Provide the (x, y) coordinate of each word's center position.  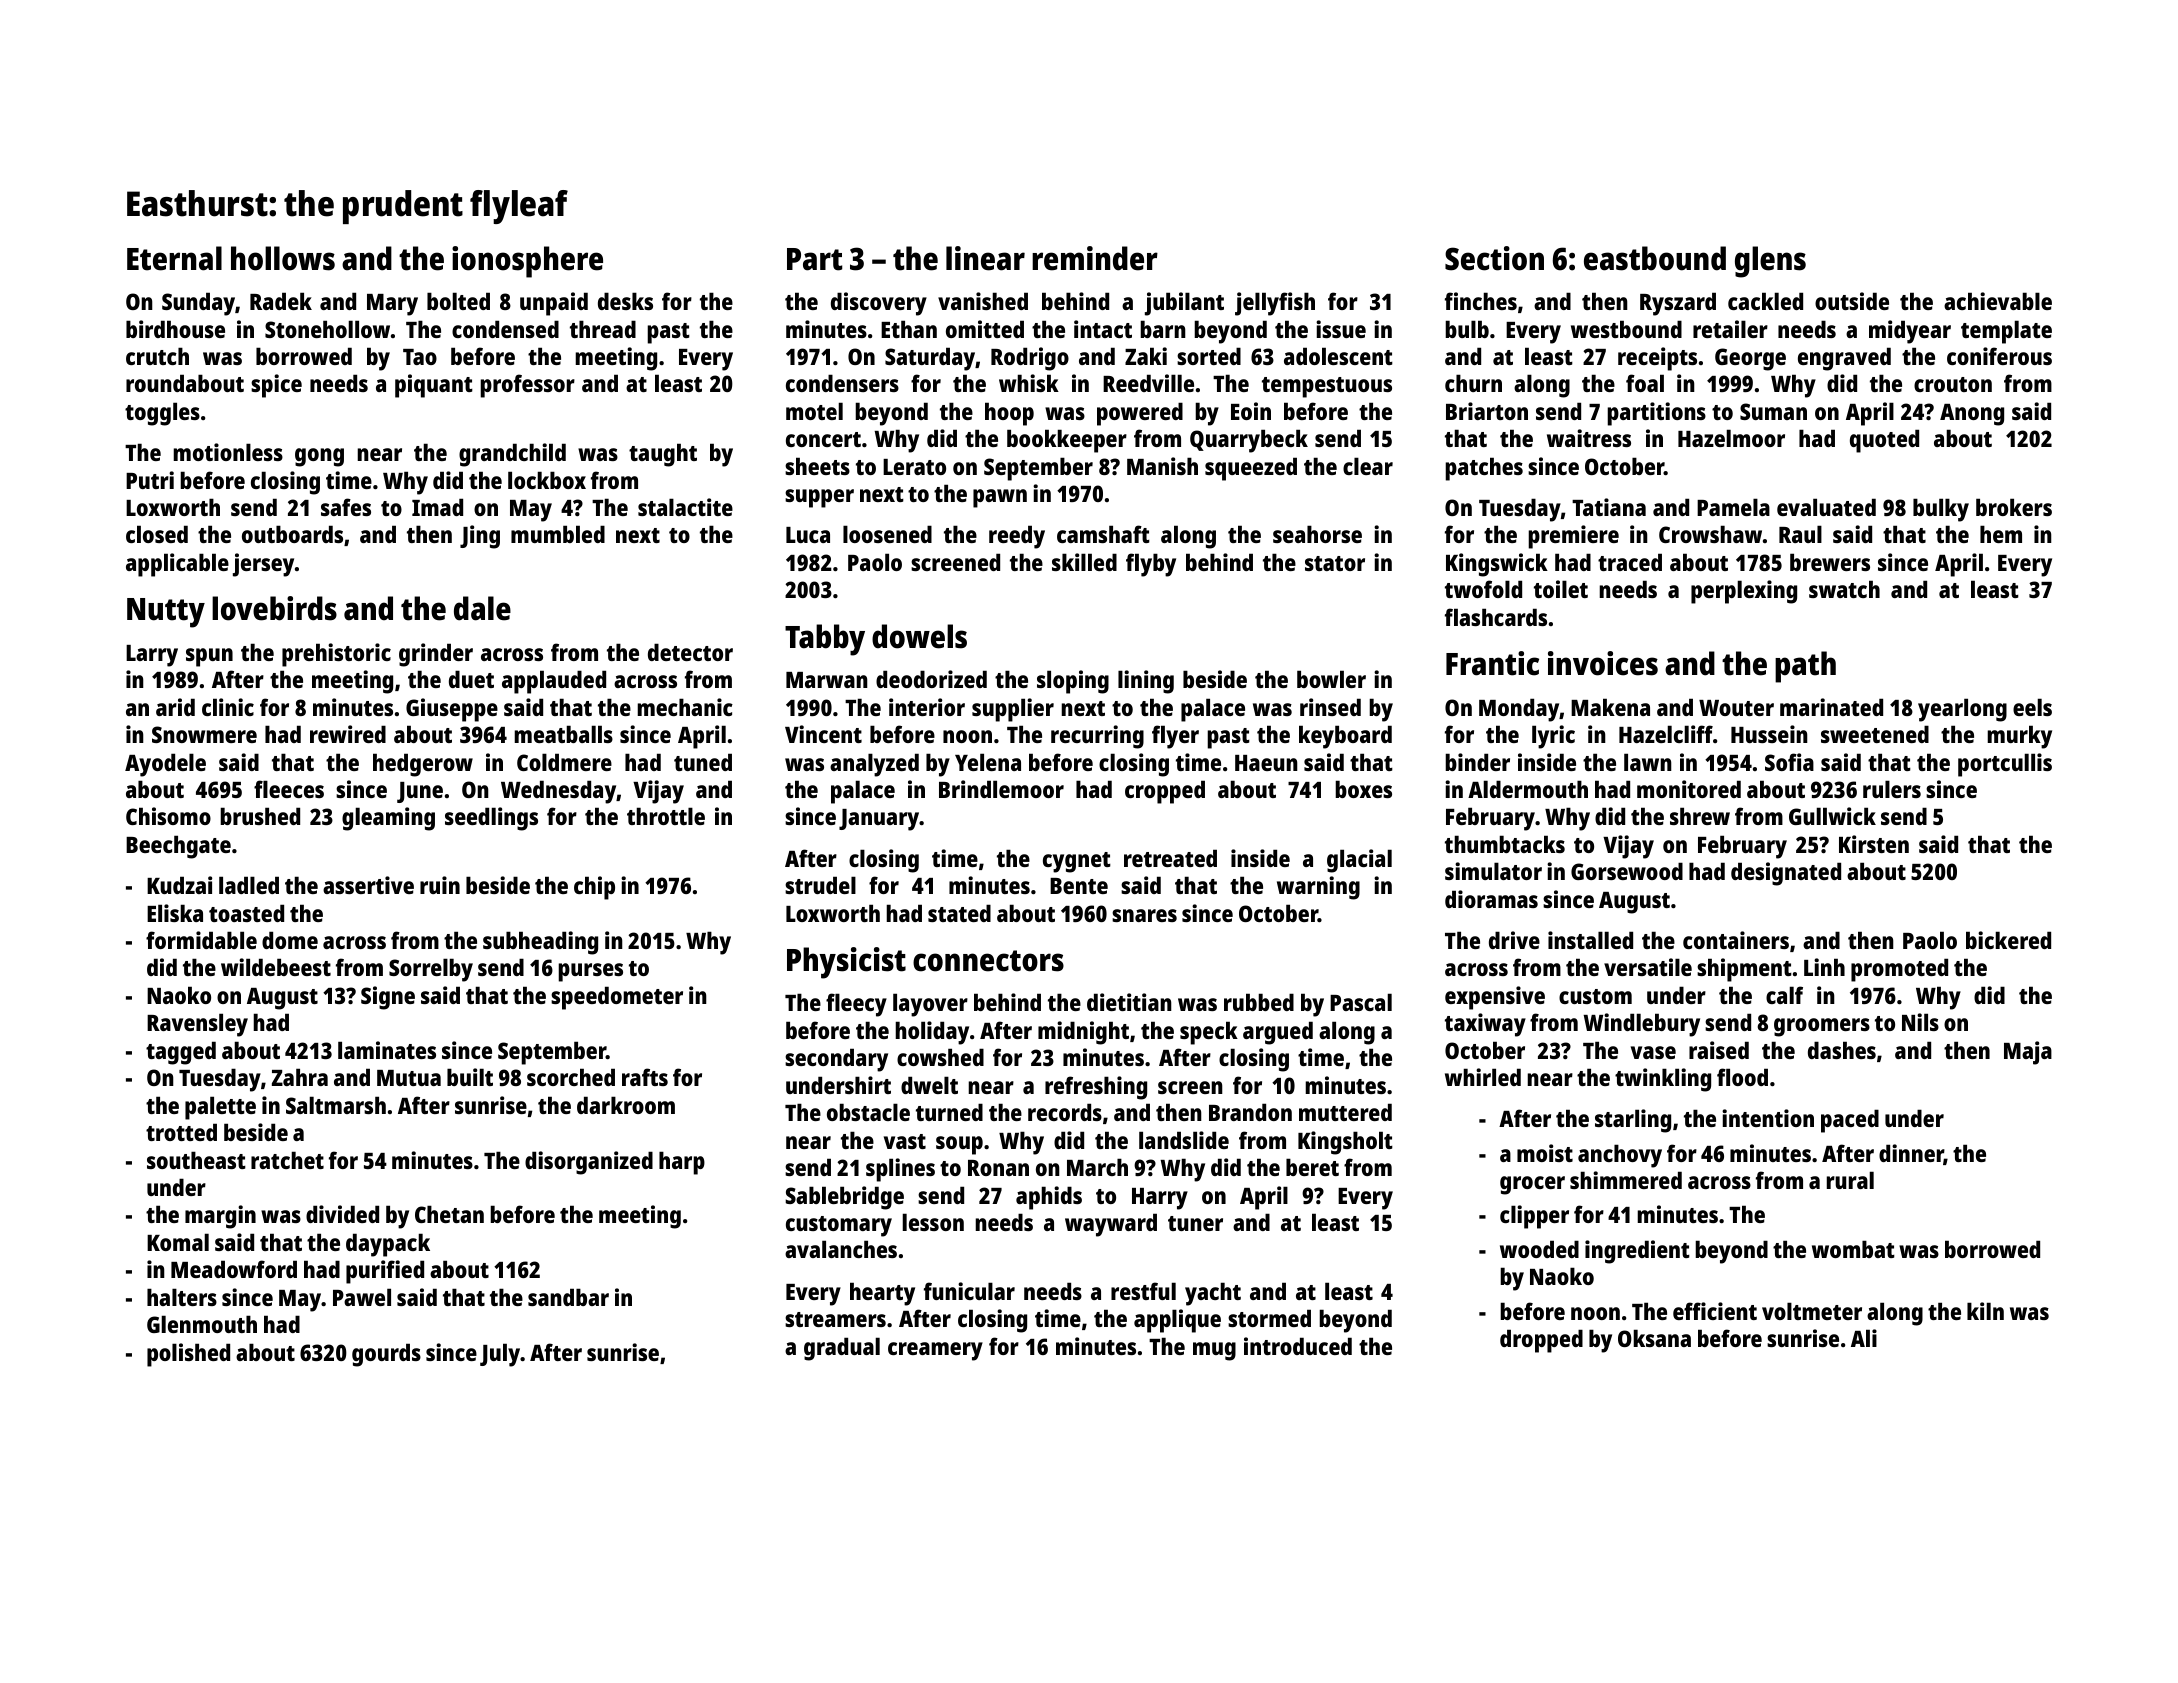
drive (1514, 940)
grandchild (512, 455)
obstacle (868, 1112)
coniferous (1999, 356)
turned (949, 1112)
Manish (1162, 466)
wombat (1853, 1249)
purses (590, 972)
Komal (178, 1242)
